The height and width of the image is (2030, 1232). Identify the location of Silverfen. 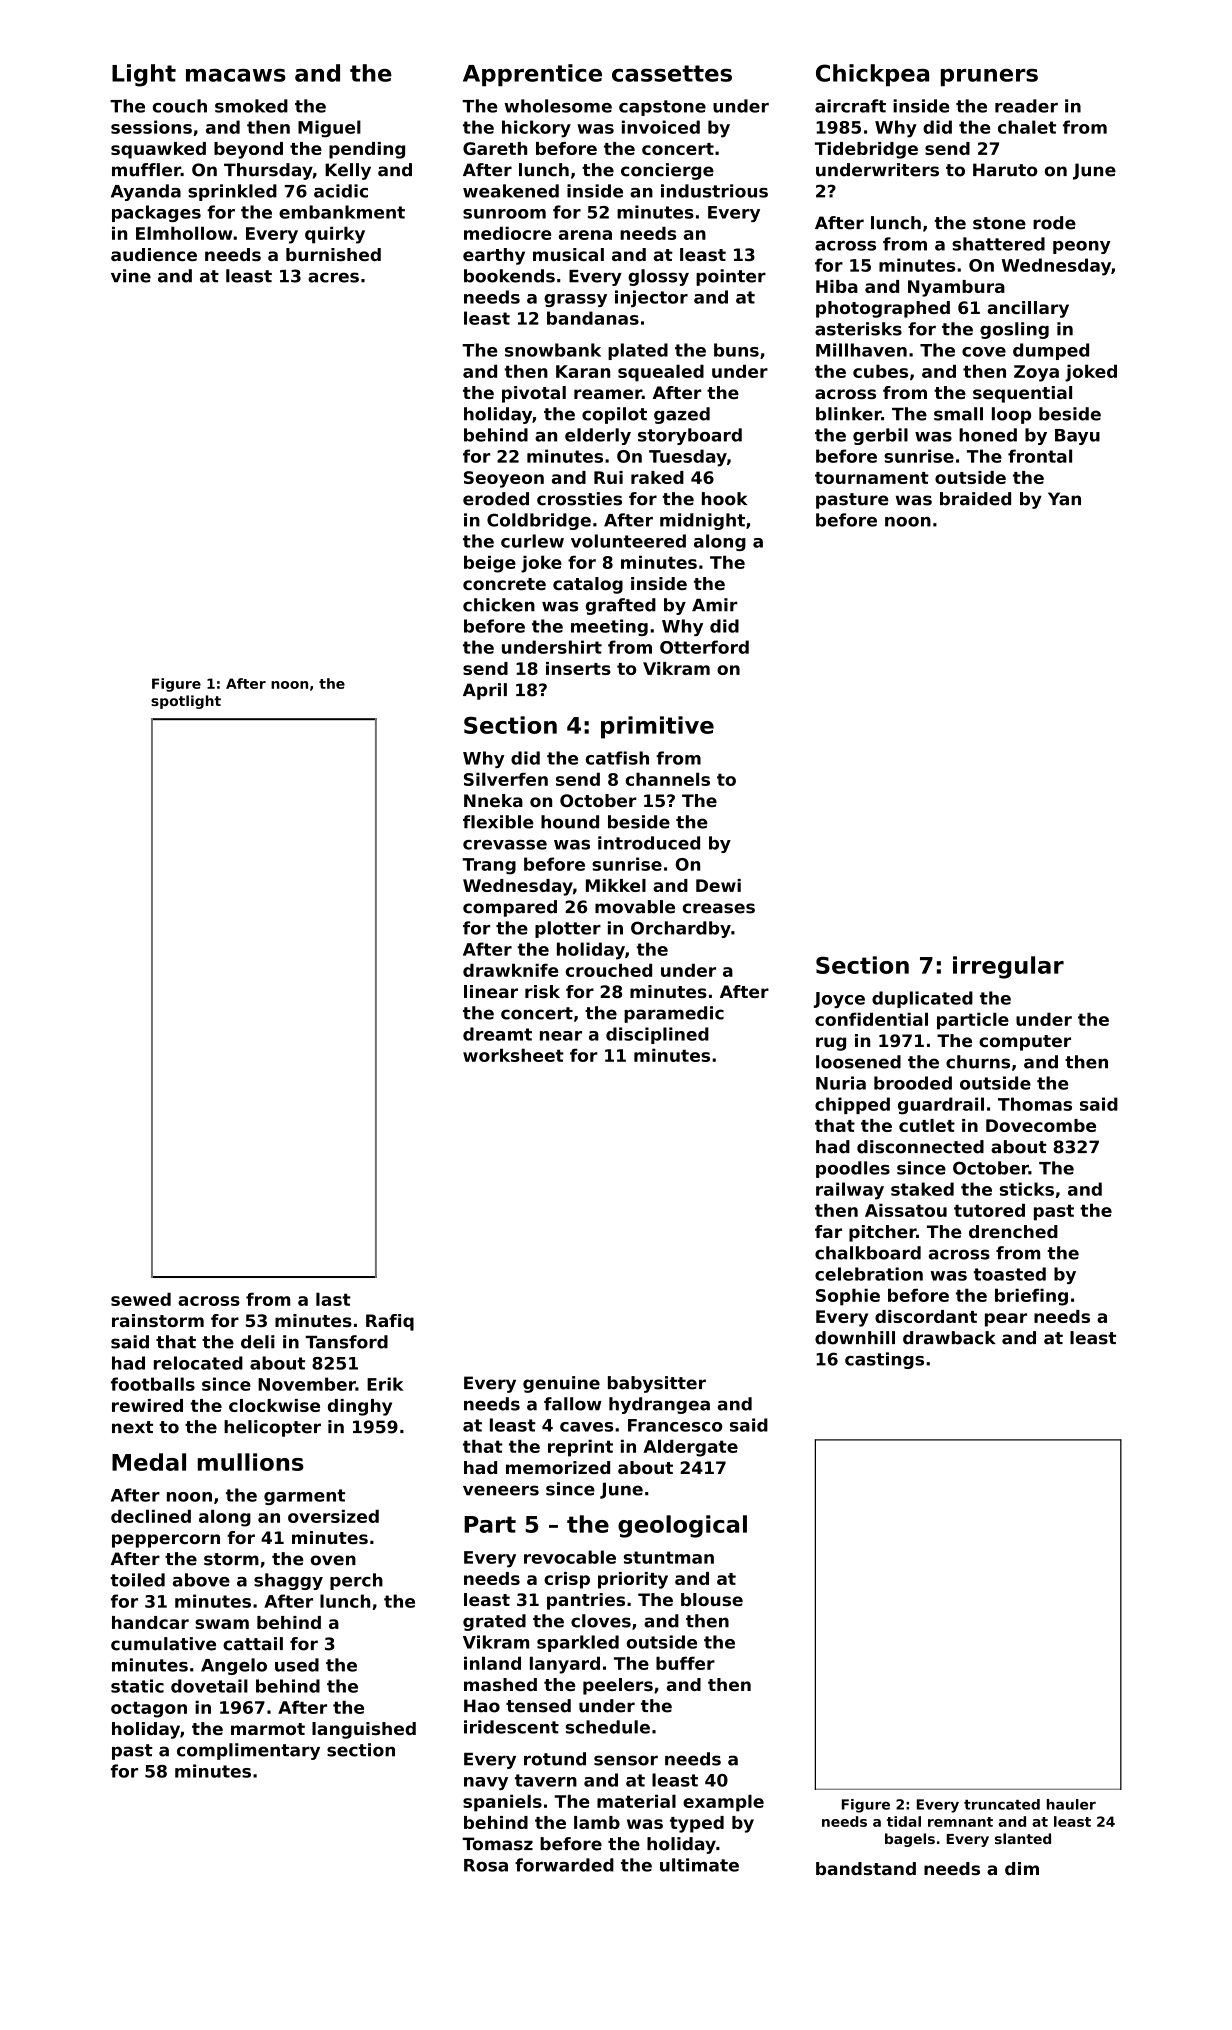
(506, 779).
